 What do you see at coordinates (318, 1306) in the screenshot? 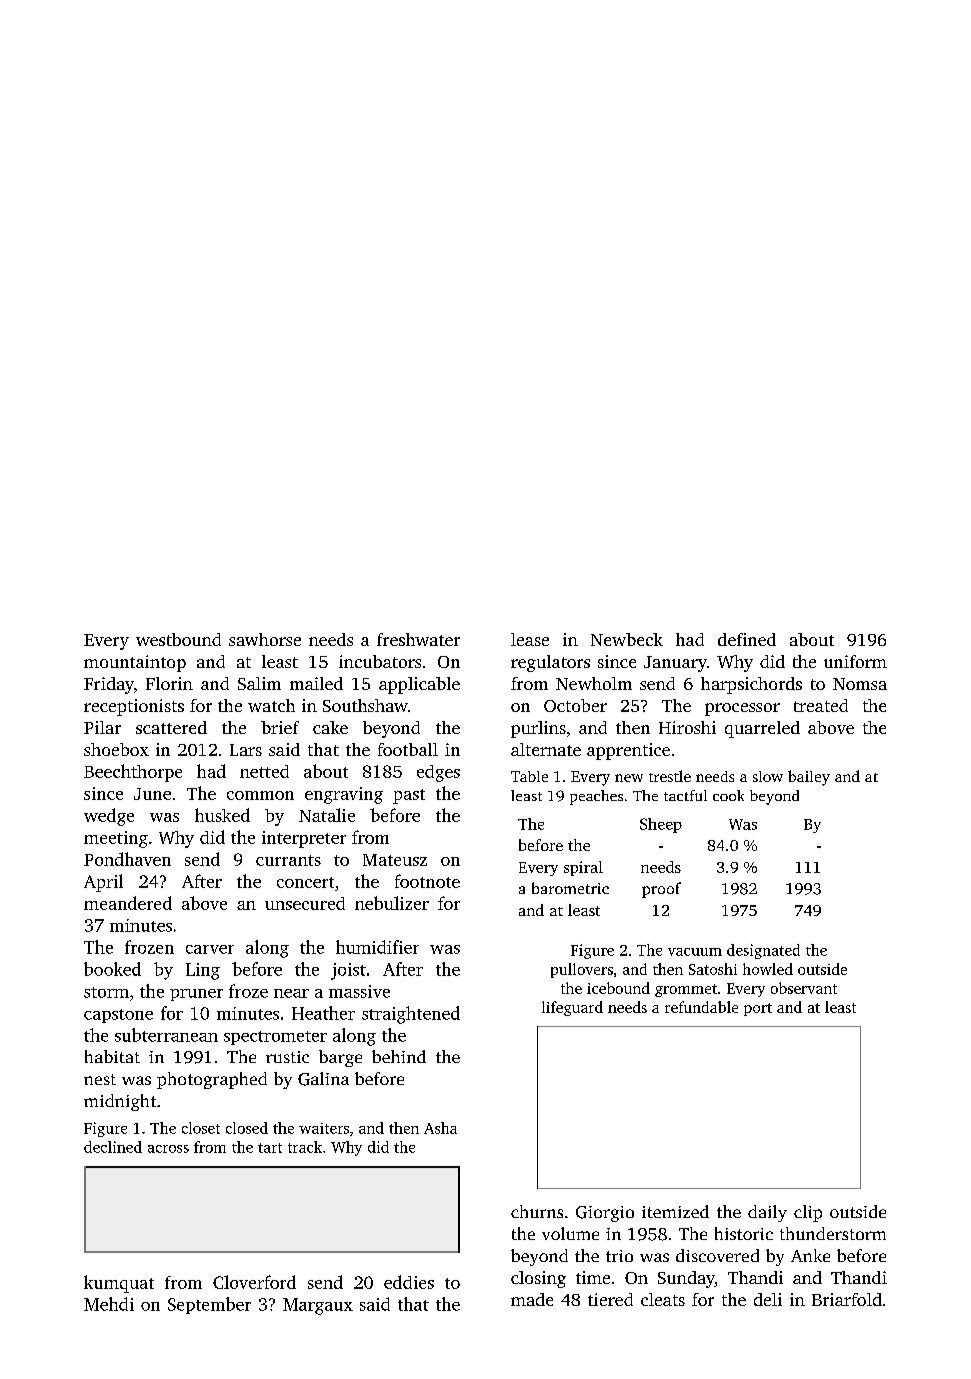
I see `Margaux` at bounding box center [318, 1306].
